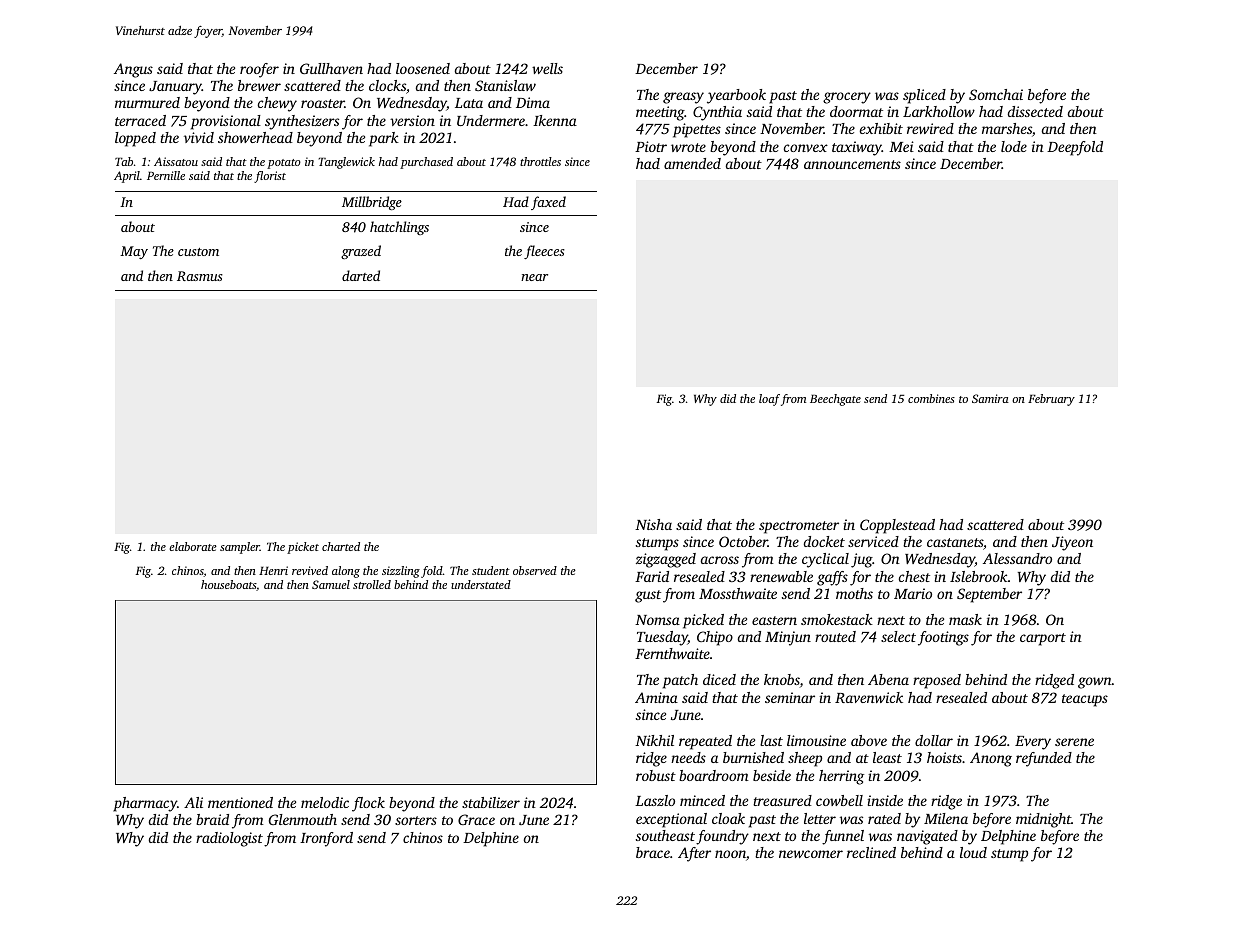 This page has height=952, width=1233. I want to click on melodic, so click(325, 802).
